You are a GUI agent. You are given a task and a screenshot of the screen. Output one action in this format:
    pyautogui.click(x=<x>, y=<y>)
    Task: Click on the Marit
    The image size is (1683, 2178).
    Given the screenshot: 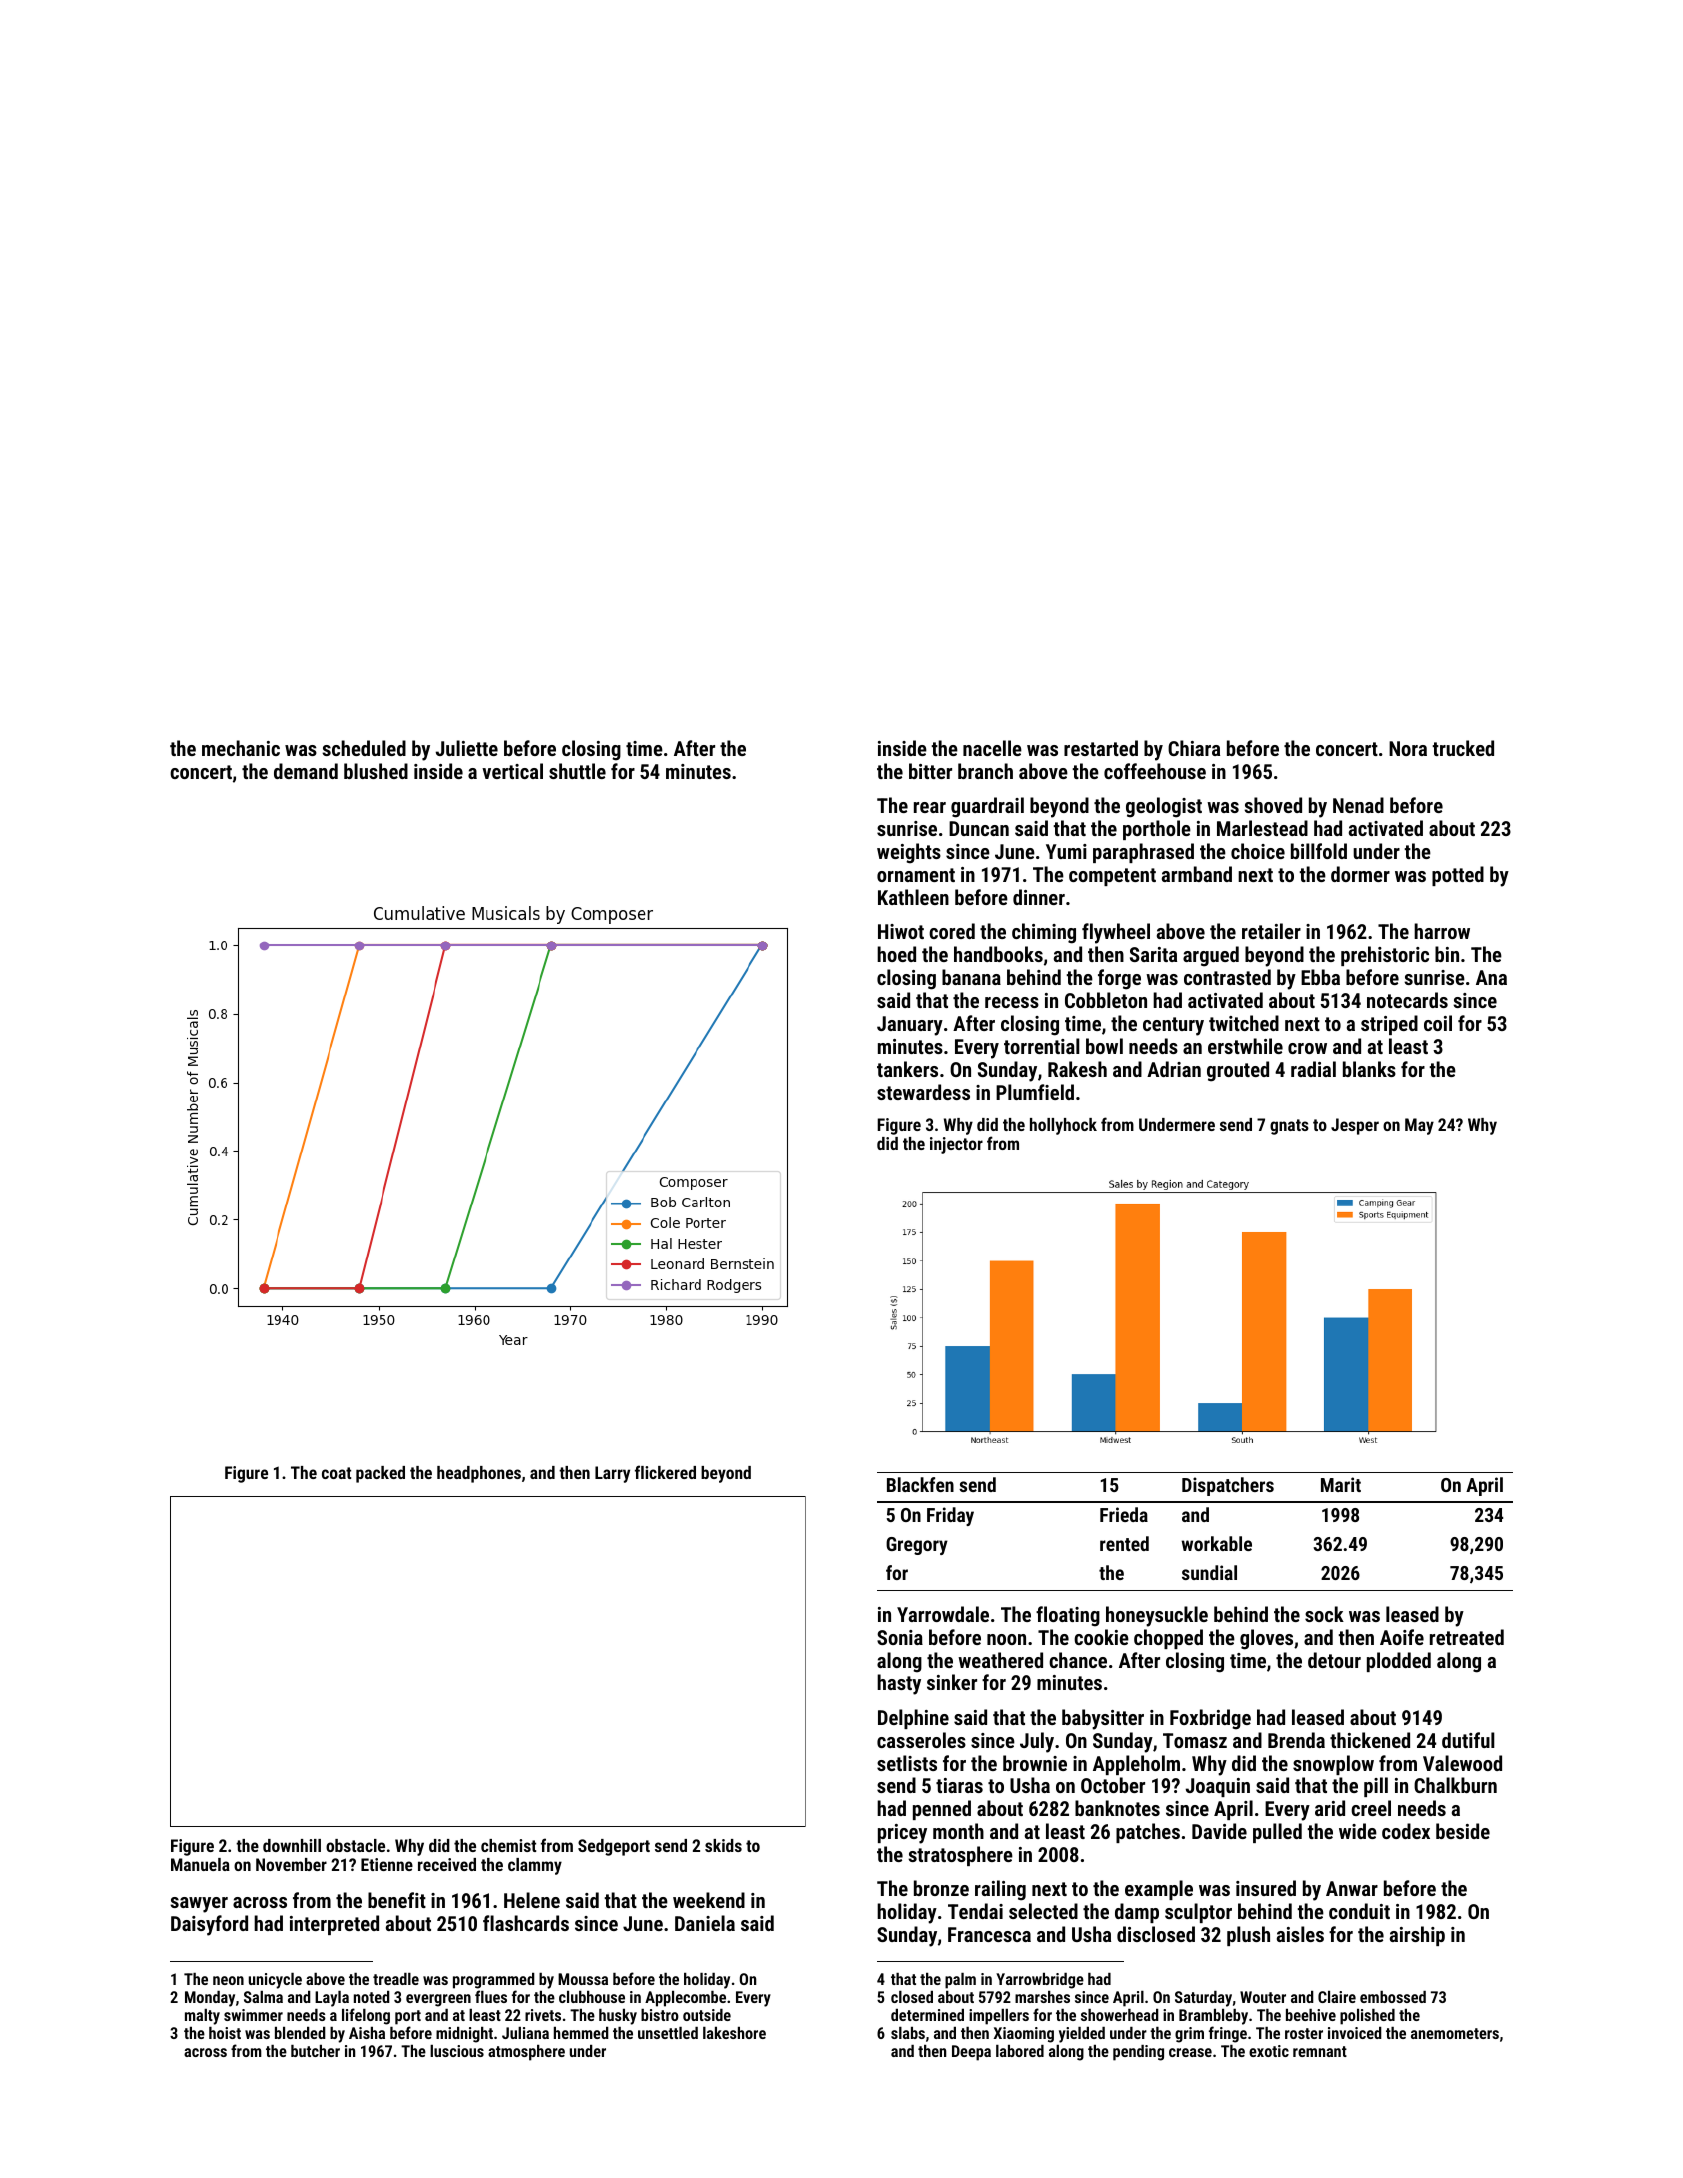 What is the action you would take?
    pyautogui.click(x=1341, y=1484)
